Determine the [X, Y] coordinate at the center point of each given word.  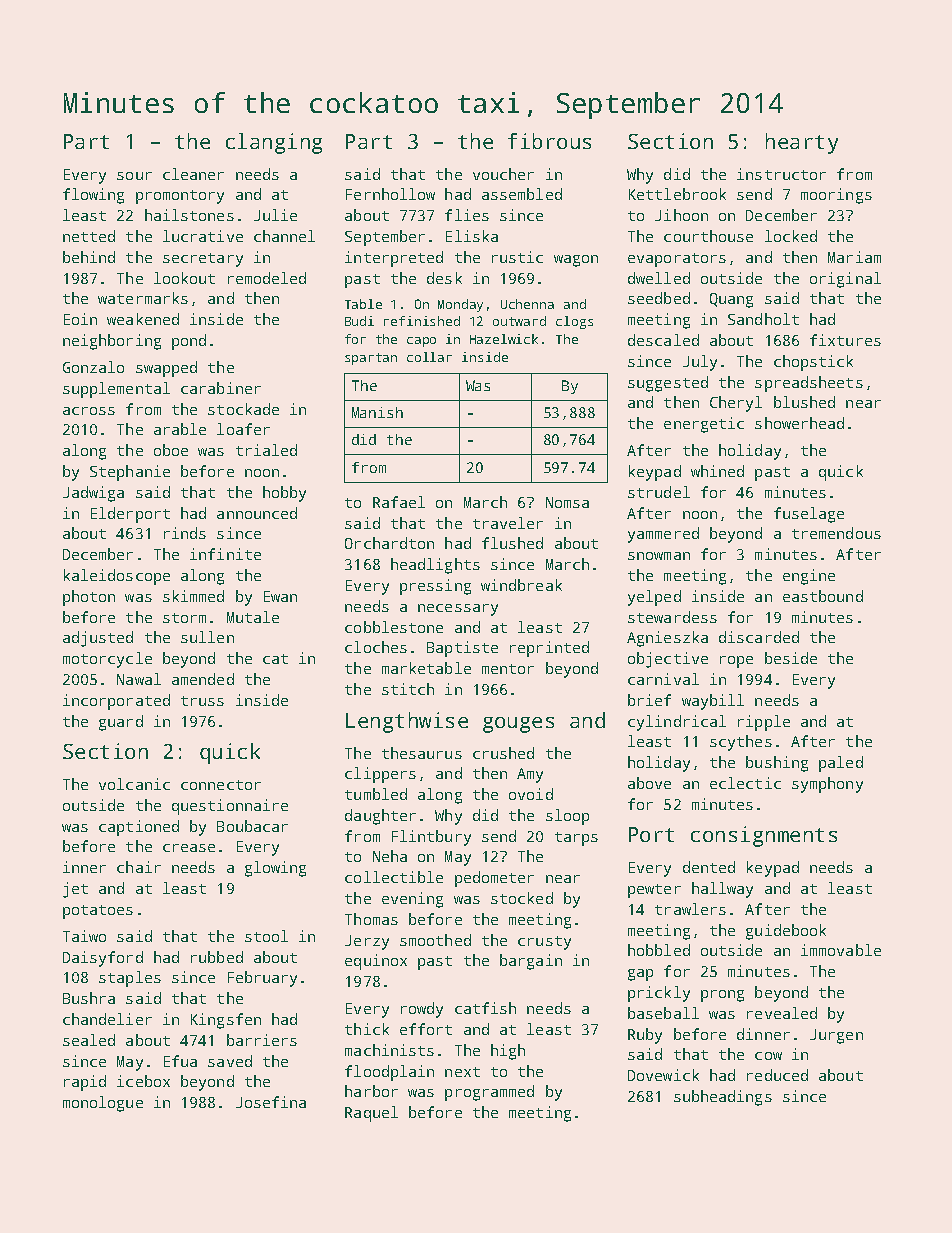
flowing [93, 196]
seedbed [659, 298]
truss [202, 701]
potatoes [98, 912]
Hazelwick [504, 339]
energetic [704, 425]
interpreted [394, 259]
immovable [841, 950]
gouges [518, 725]
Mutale [253, 617]
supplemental [116, 390]
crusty [544, 943]
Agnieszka [667, 639]
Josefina [271, 1102]
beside [791, 658]
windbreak [521, 585]
